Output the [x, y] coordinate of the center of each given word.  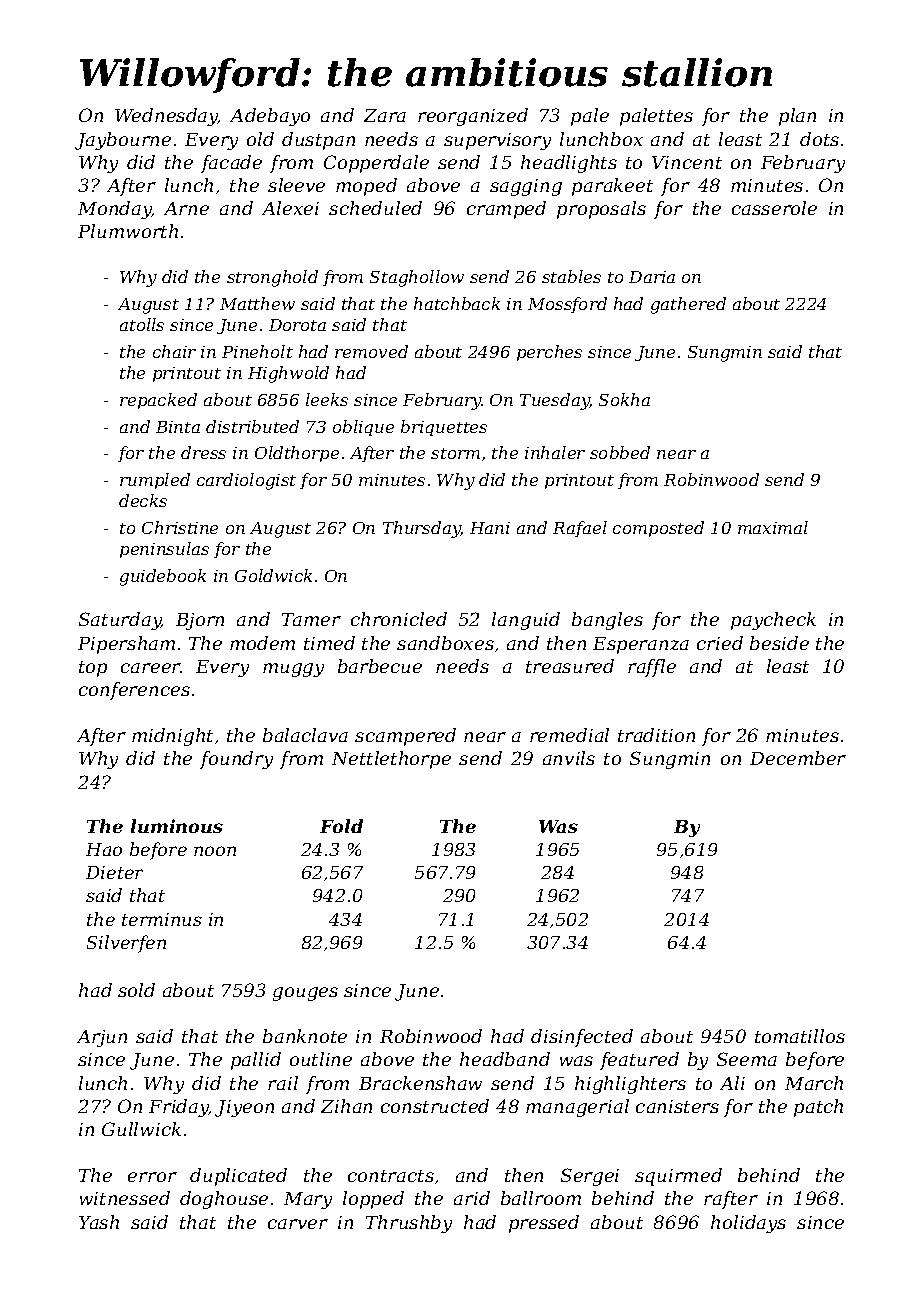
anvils [569, 758]
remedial [569, 735]
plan [797, 117]
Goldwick [273, 575]
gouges [305, 994]
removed [371, 351]
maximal [773, 527]
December [798, 758]
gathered [688, 305]
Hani [490, 528]
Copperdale [376, 164]
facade [231, 164]
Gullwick [141, 1129]
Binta [178, 427]
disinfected [582, 1038]
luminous [177, 826]
